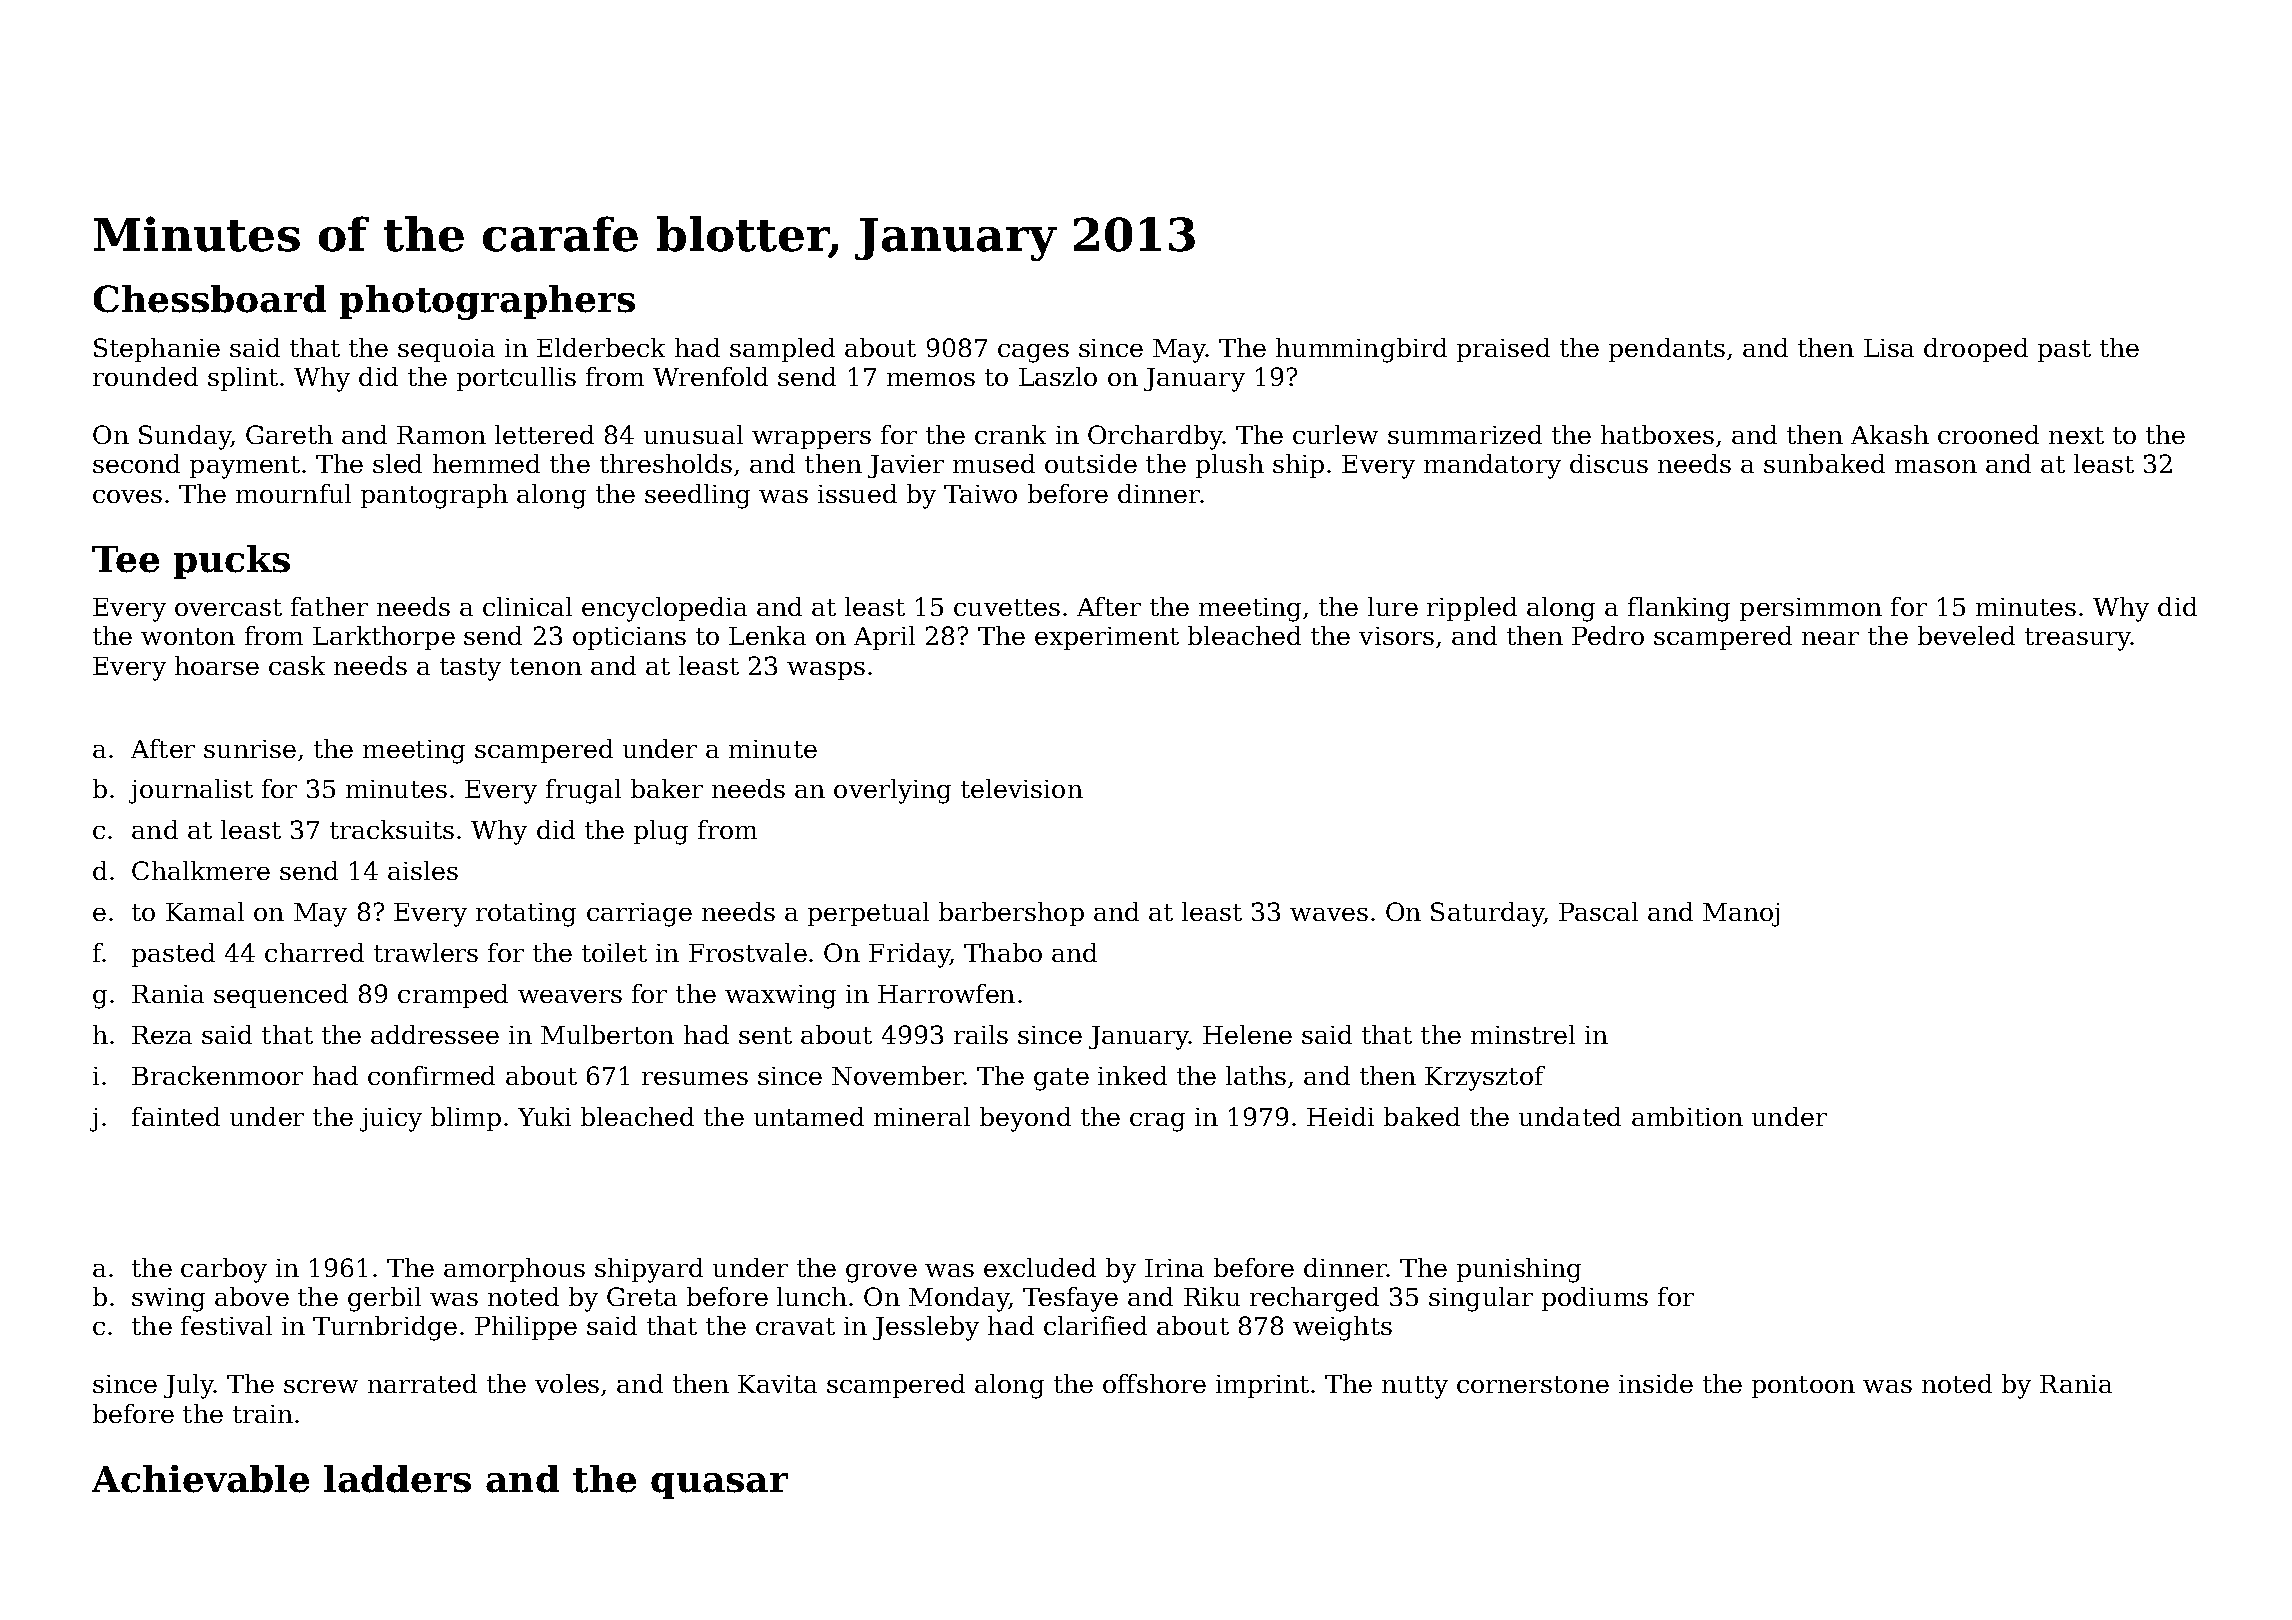 This document has height=1620, width=2292. Describe the element at coordinates (719, 1486) in the document. I see `quasar` at that location.
